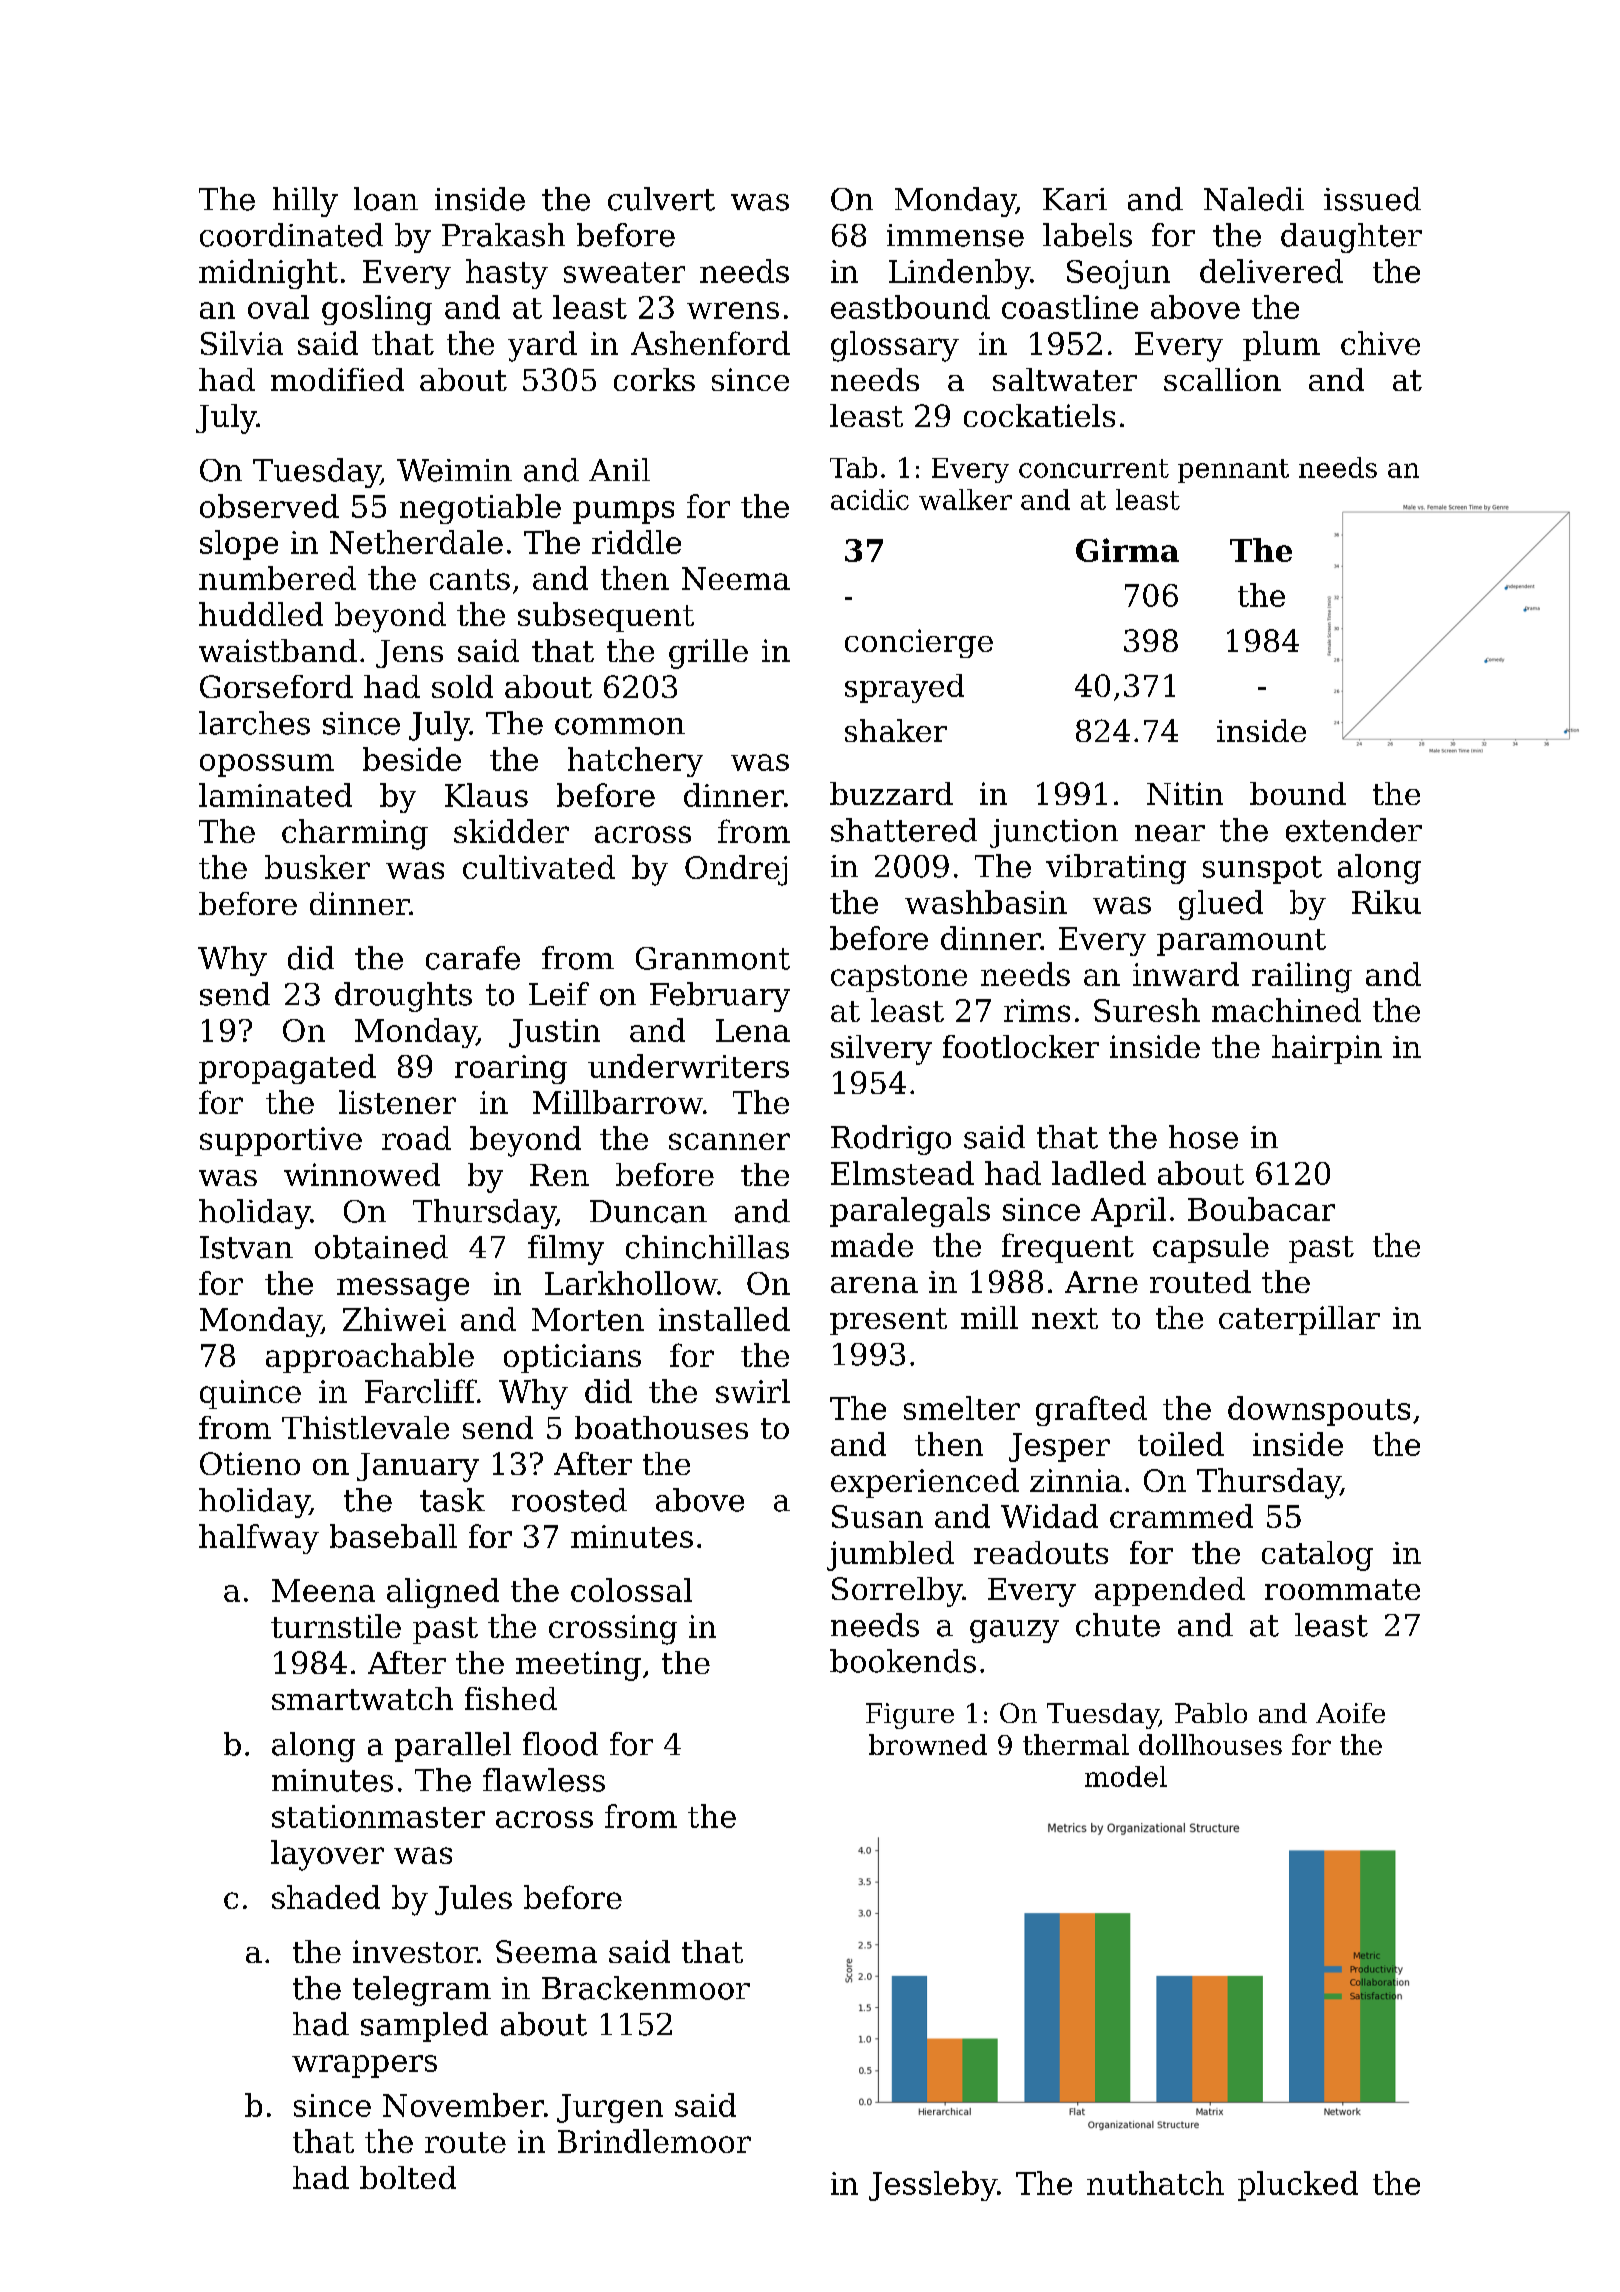 The width and height of the document is (1620, 2292). Describe the element at coordinates (729, 1141) in the document. I see `scanner` at that location.
